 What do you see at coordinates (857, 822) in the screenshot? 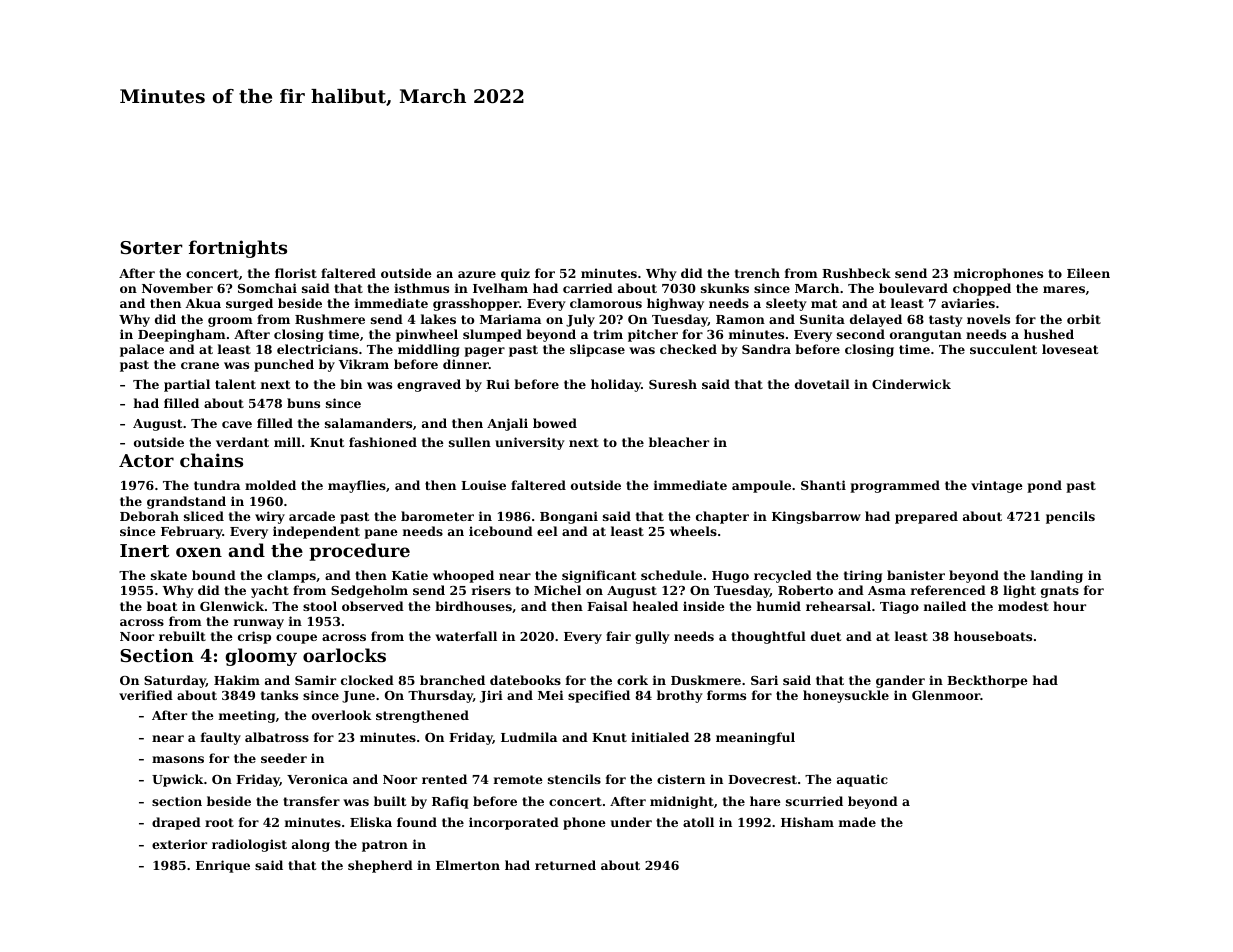
I see `made` at bounding box center [857, 822].
